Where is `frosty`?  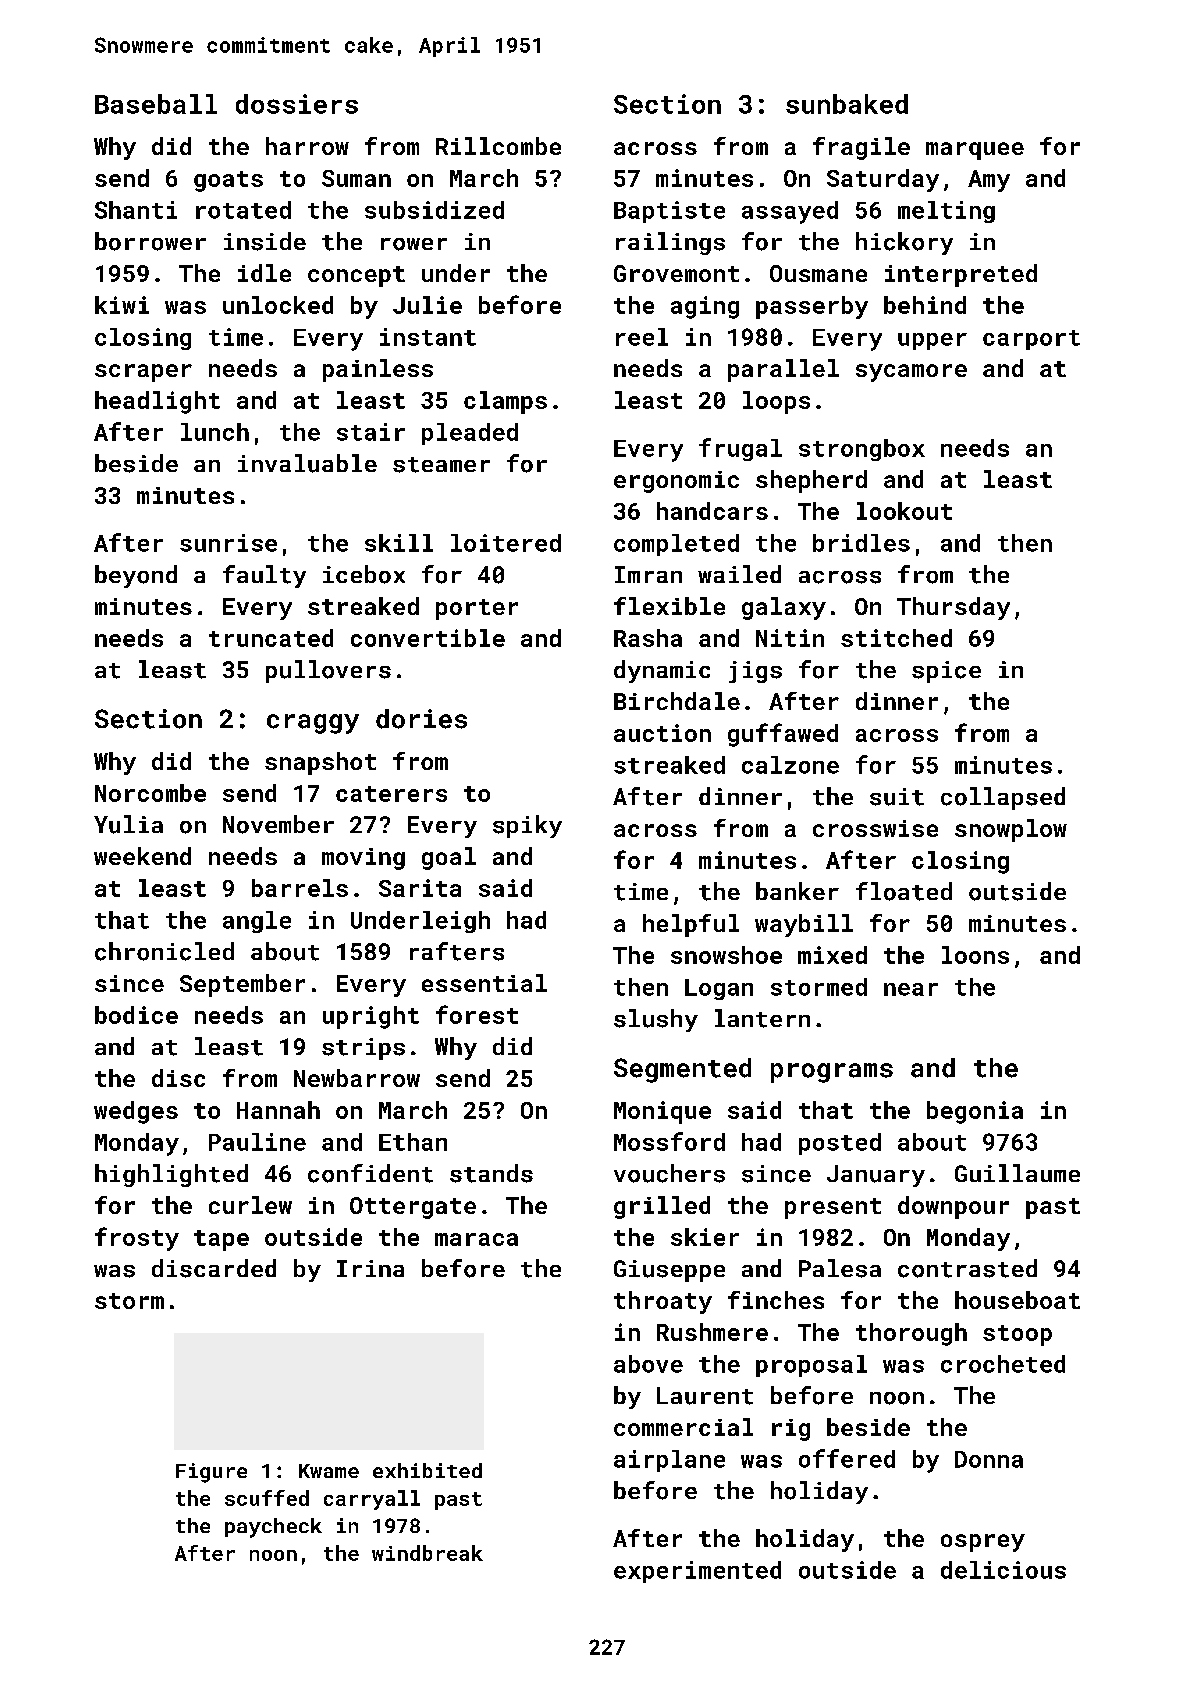 frosty is located at coordinates (137, 1239).
